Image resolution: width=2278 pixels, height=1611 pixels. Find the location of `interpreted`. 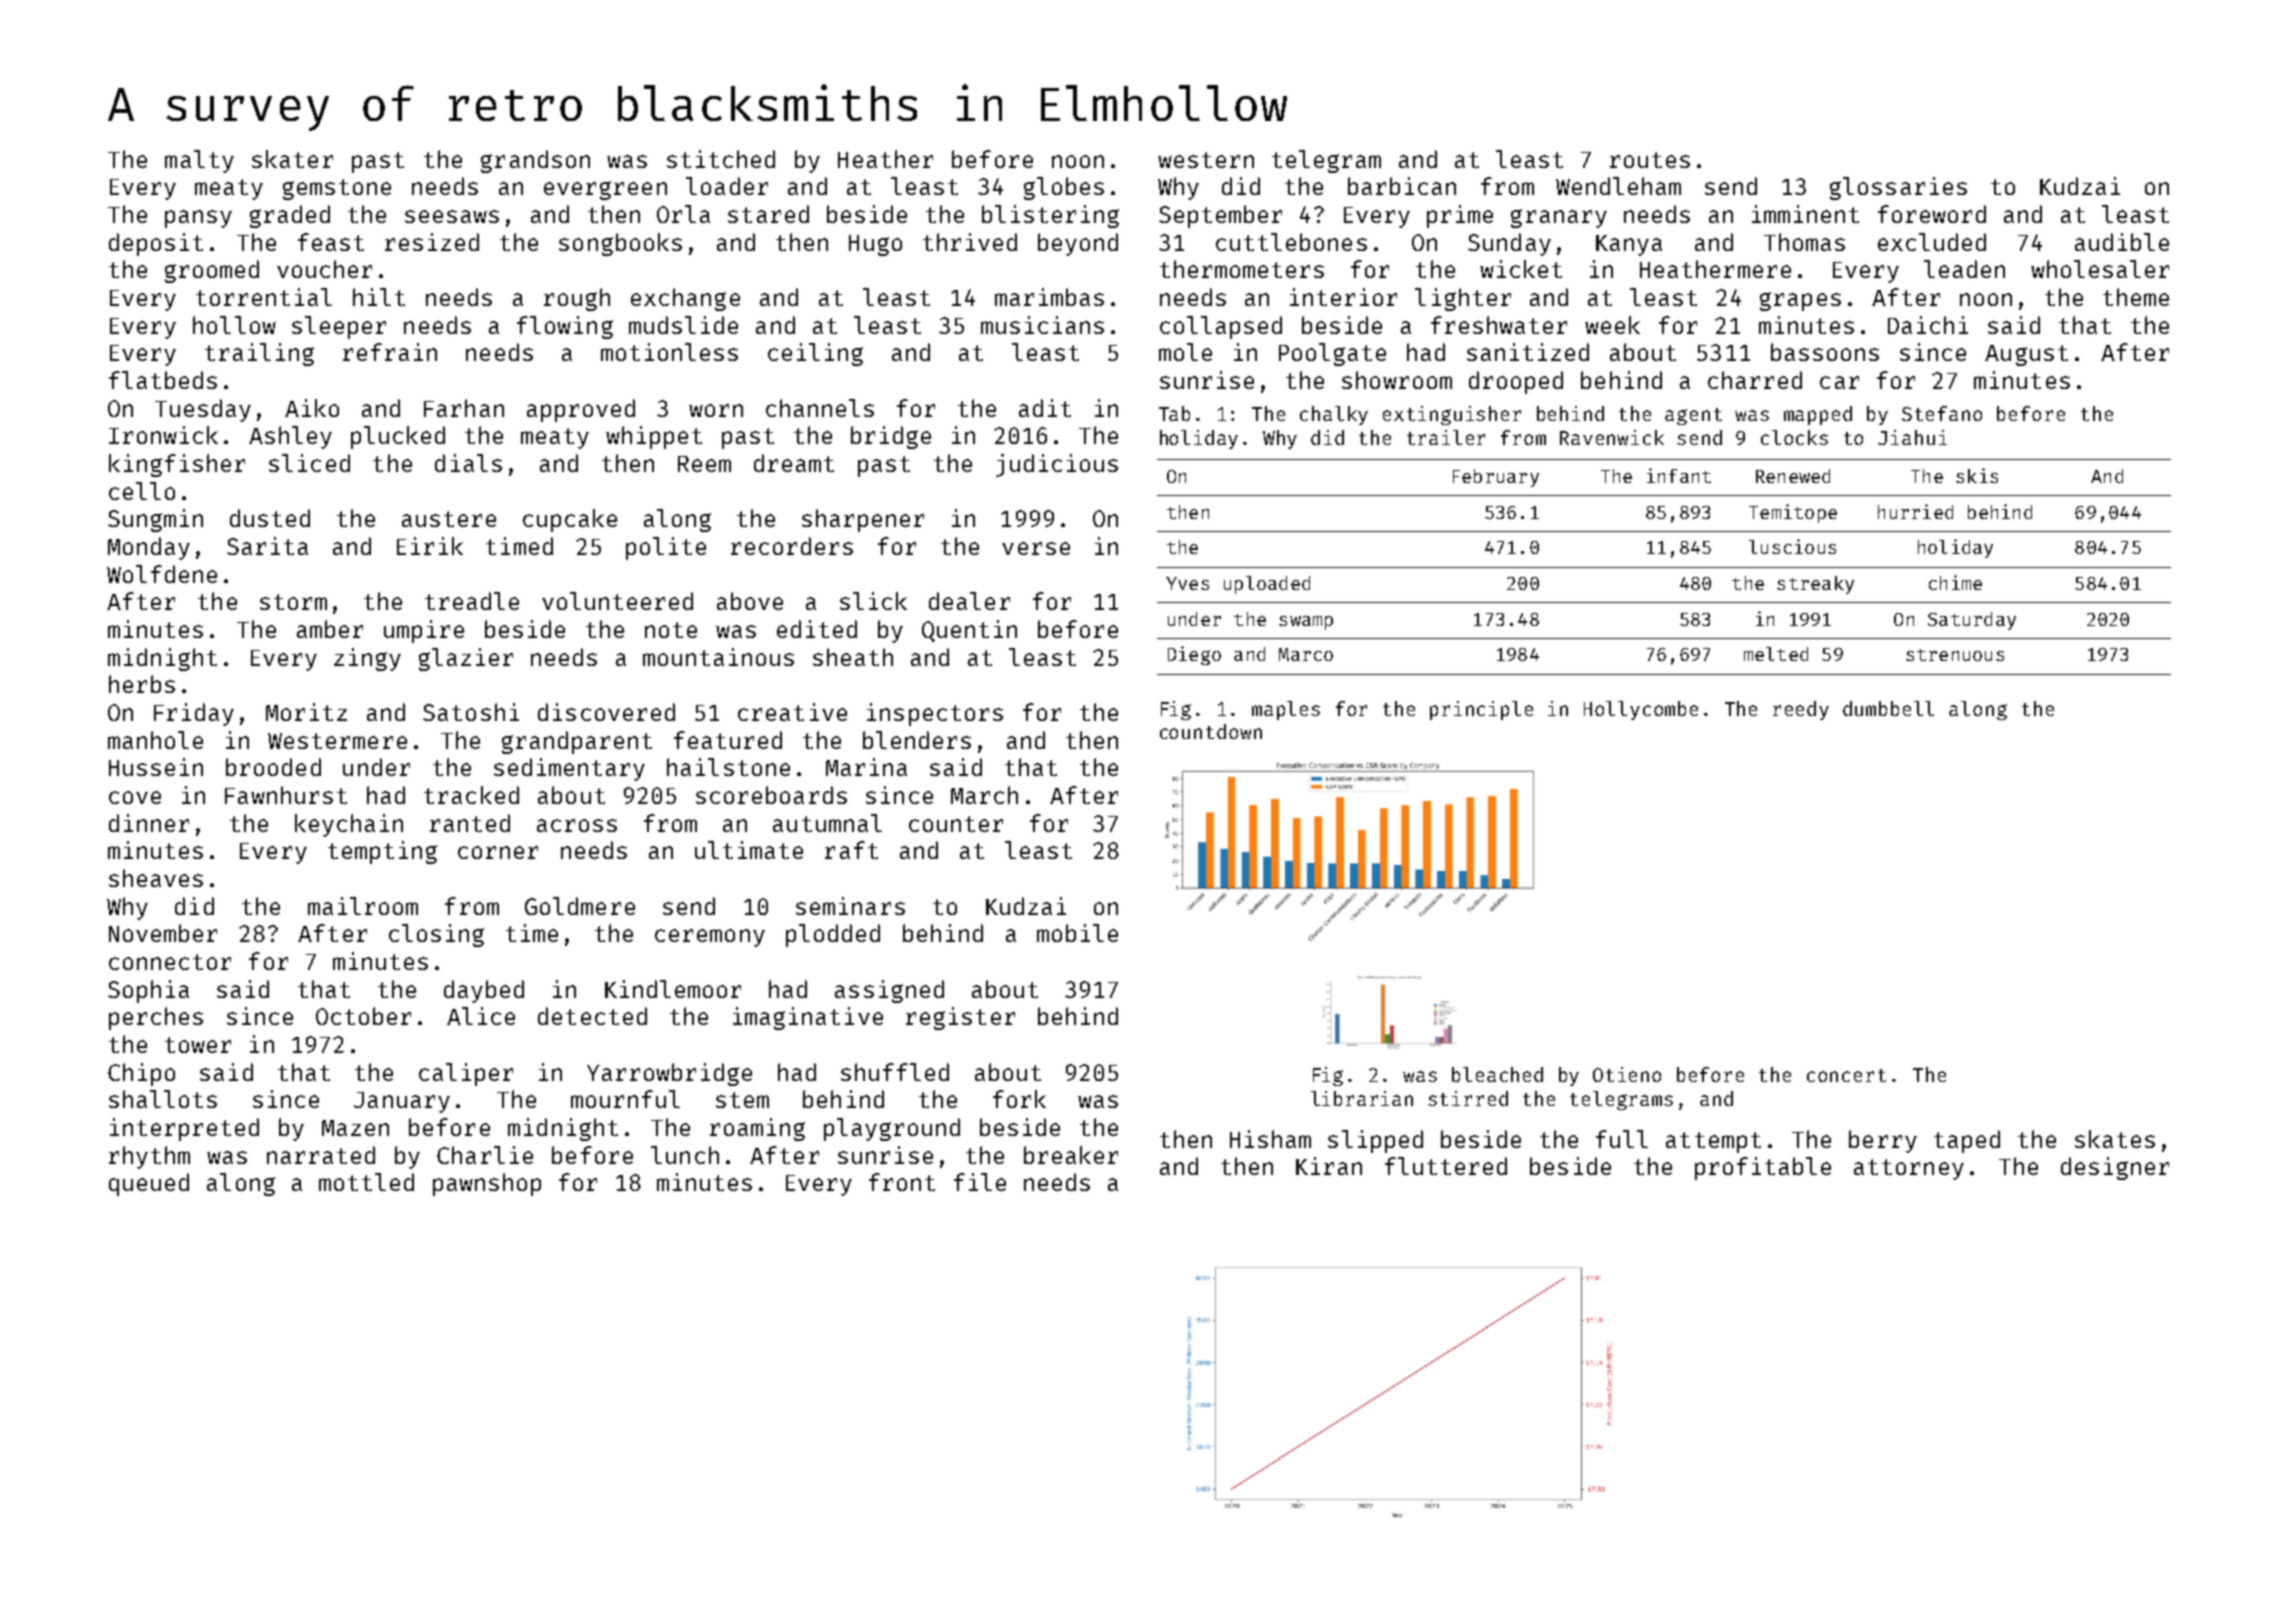

interpreted is located at coordinates (184, 1129).
